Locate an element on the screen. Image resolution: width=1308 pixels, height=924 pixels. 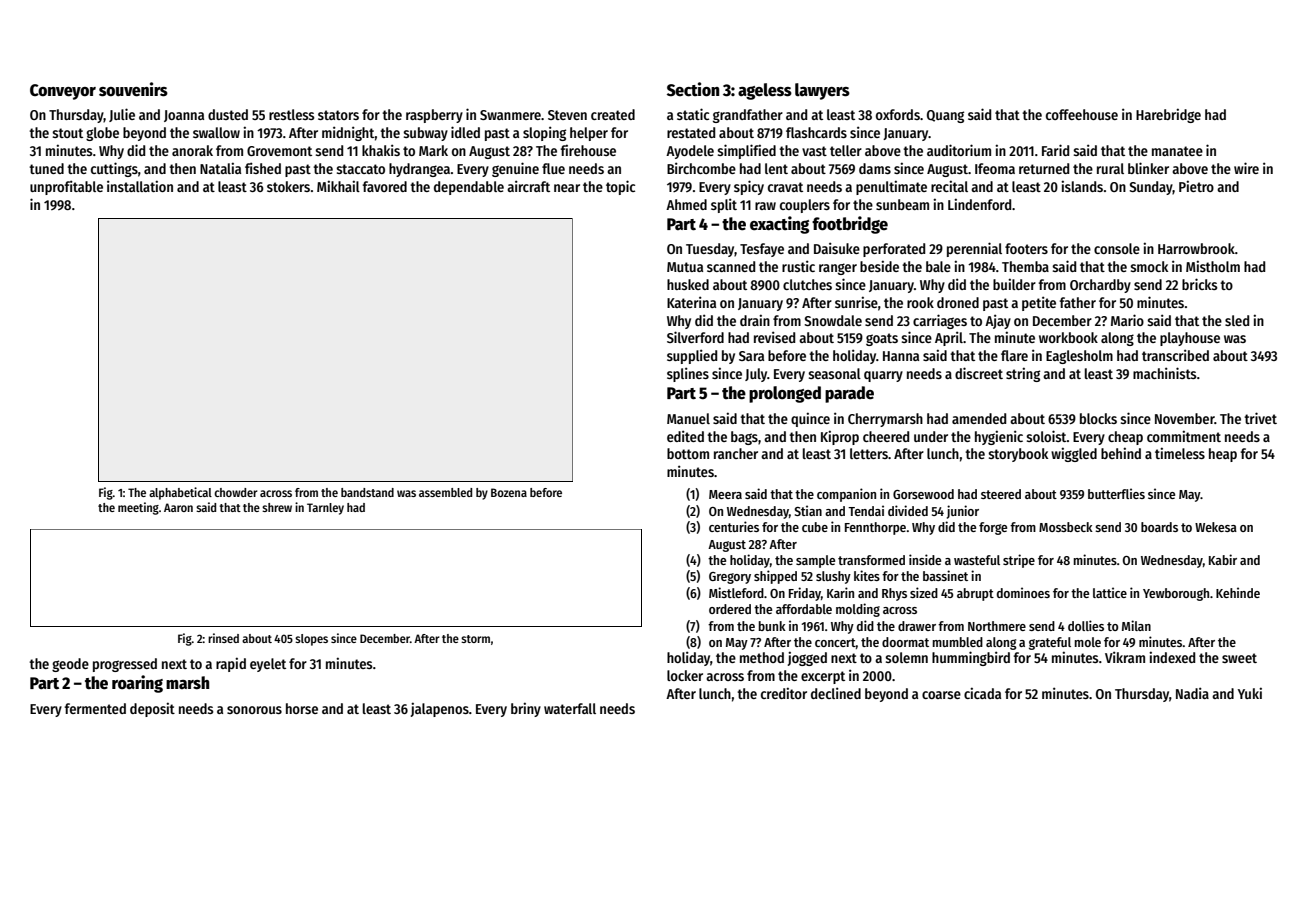
machinists is located at coordinates (1165, 373).
